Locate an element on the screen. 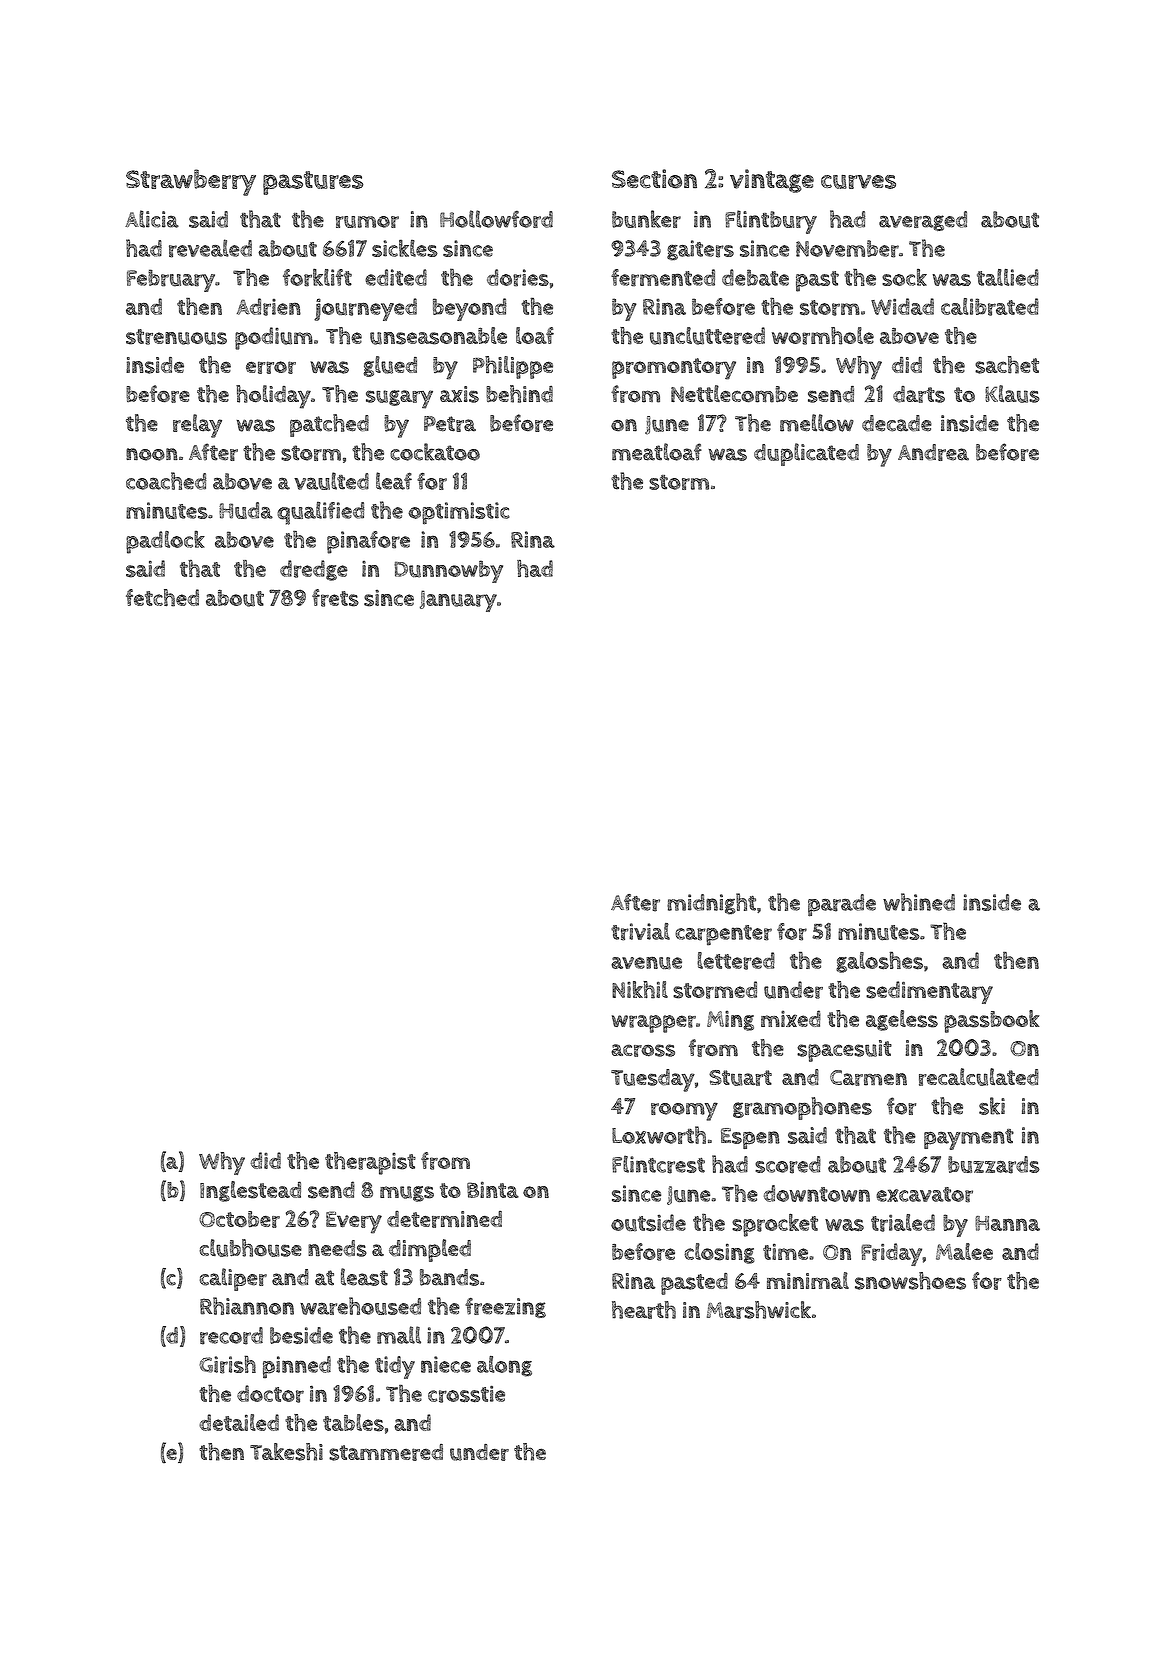 This screenshot has height=1654, width=1165. fetched is located at coordinates (162, 598).
